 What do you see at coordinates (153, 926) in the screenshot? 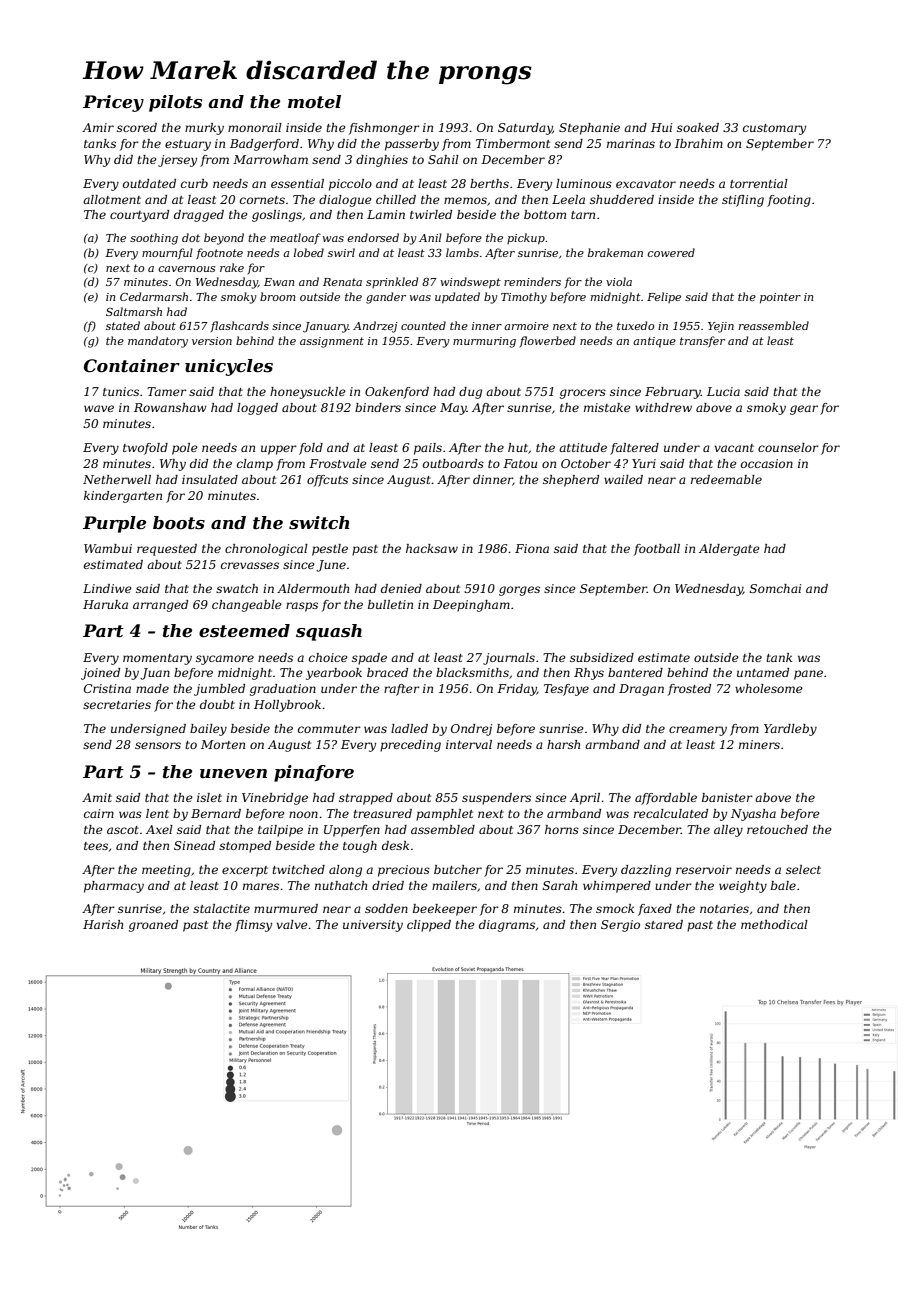
I see `groaned` at bounding box center [153, 926].
